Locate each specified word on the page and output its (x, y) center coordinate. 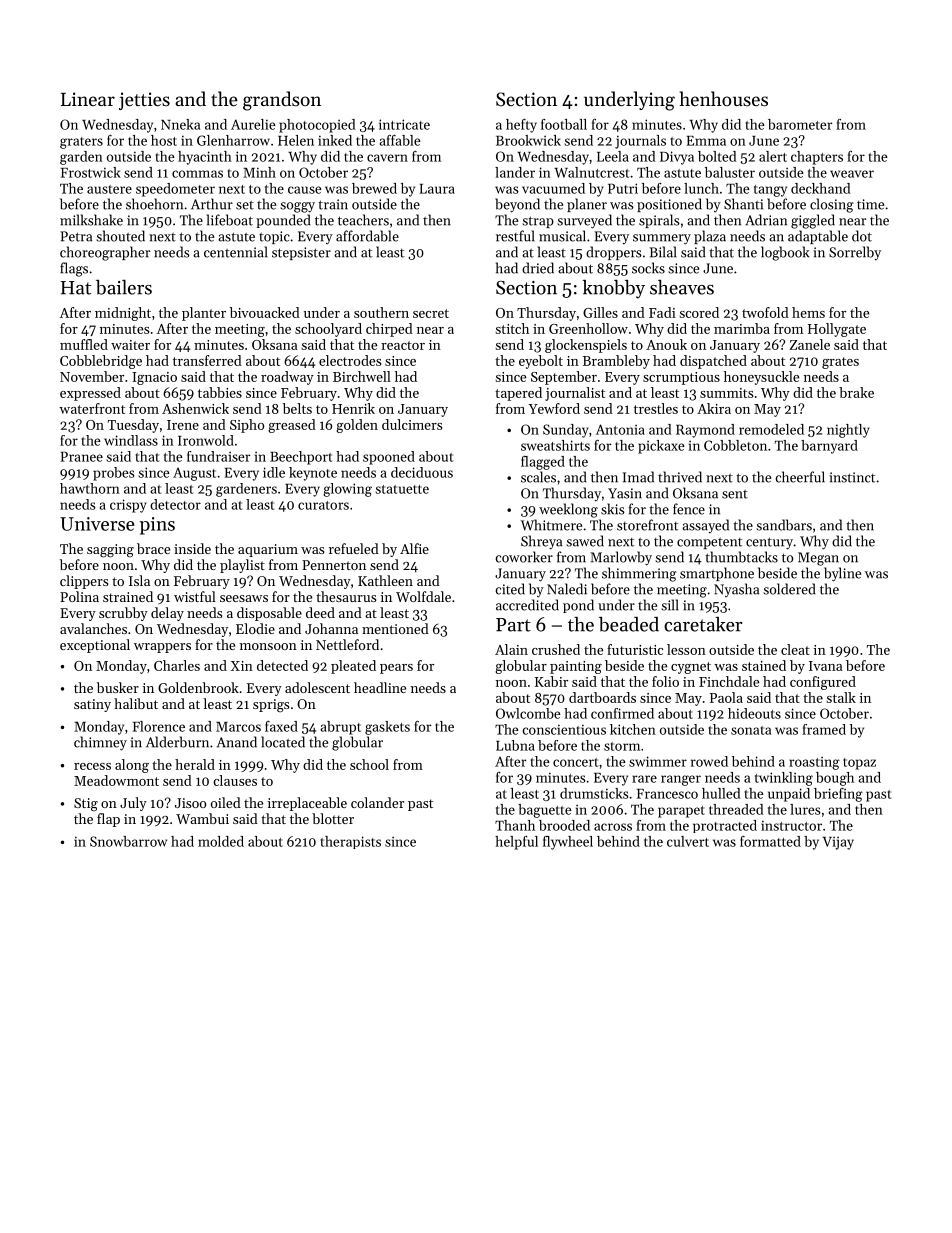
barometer (800, 124)
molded (221, 841)
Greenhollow (588, 328)
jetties (144, 101)
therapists (351, 842)
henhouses (724, 98)
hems (808, 312)
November (92, 376)
